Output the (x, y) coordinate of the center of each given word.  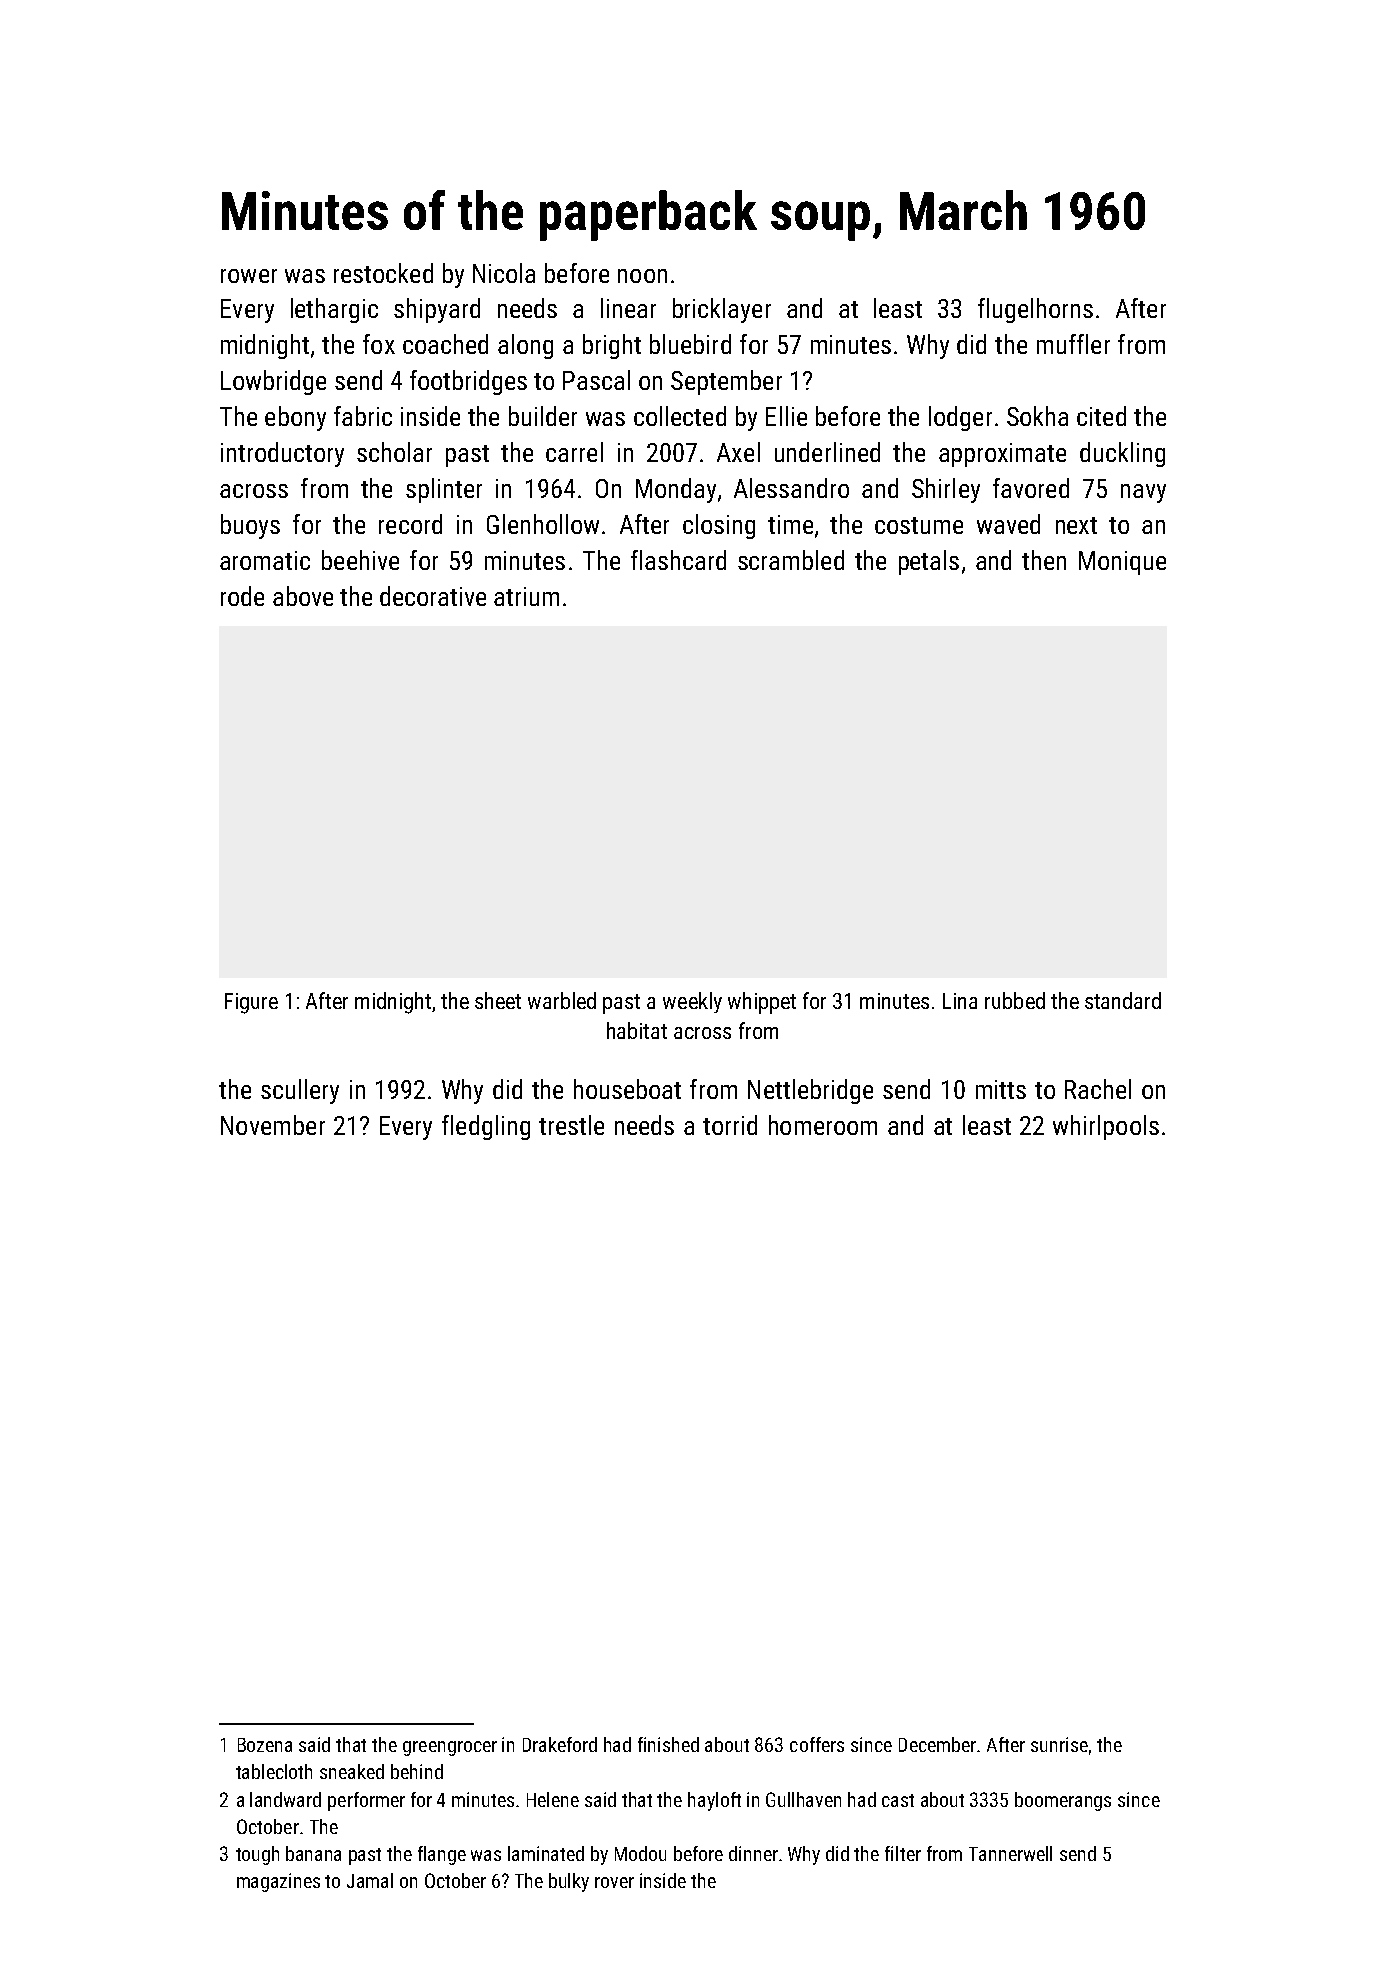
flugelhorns (1035, 310)
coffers (817, 1744)
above (303, 596)
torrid (730, 1125)
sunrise (1059, 1744)
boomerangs (1063, 1801)
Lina (960, 1001)
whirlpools (1106, 1127)
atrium (526, 596)
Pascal (596, 380)
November (273, 1125)
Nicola (504, 273)
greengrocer (450, 1748)
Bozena (265, 1745)
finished (668, 1744)
